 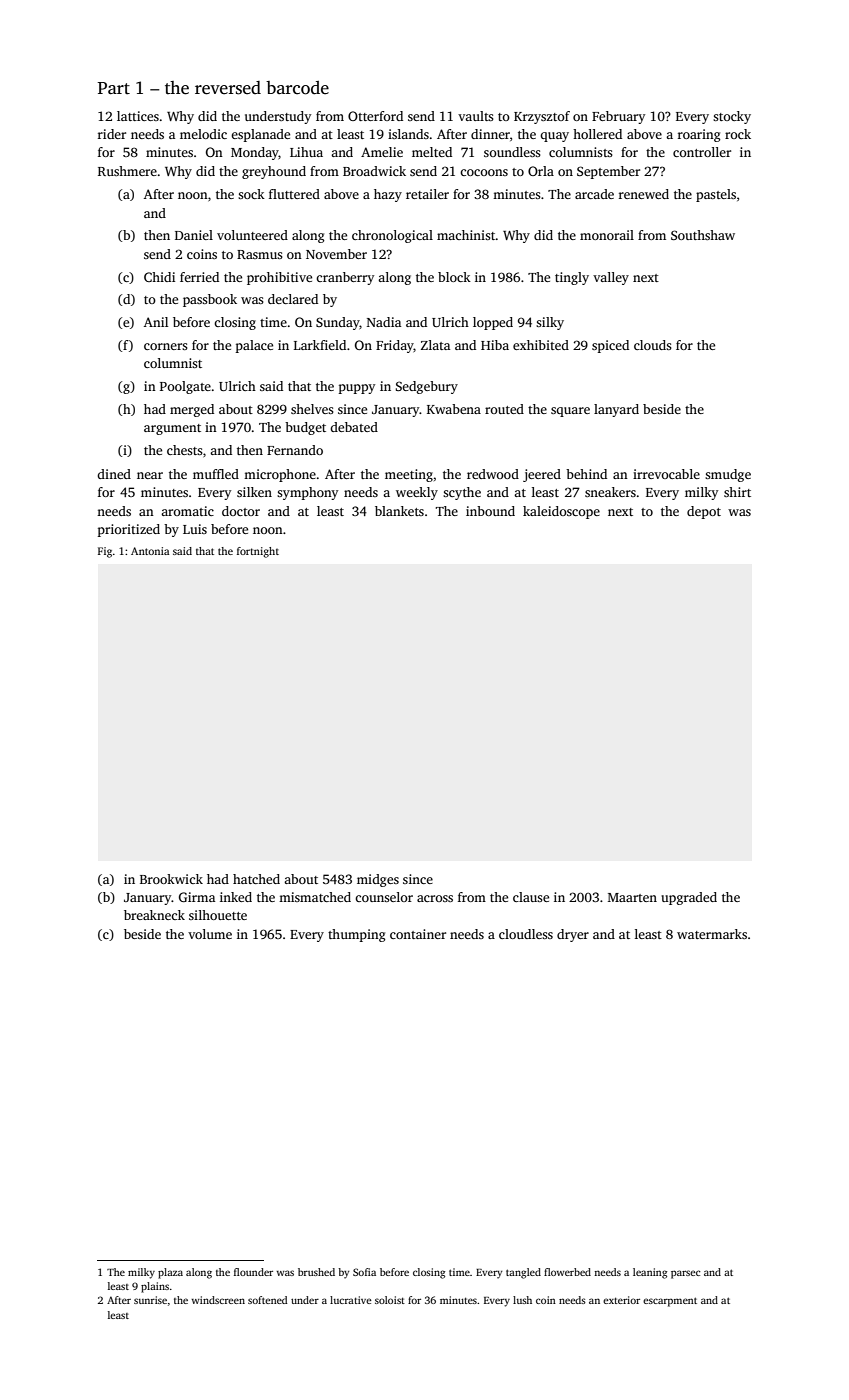 What do you see at coordinates (280, 475) in the document?
I see `microphone` at bounding box center [280, 475].
